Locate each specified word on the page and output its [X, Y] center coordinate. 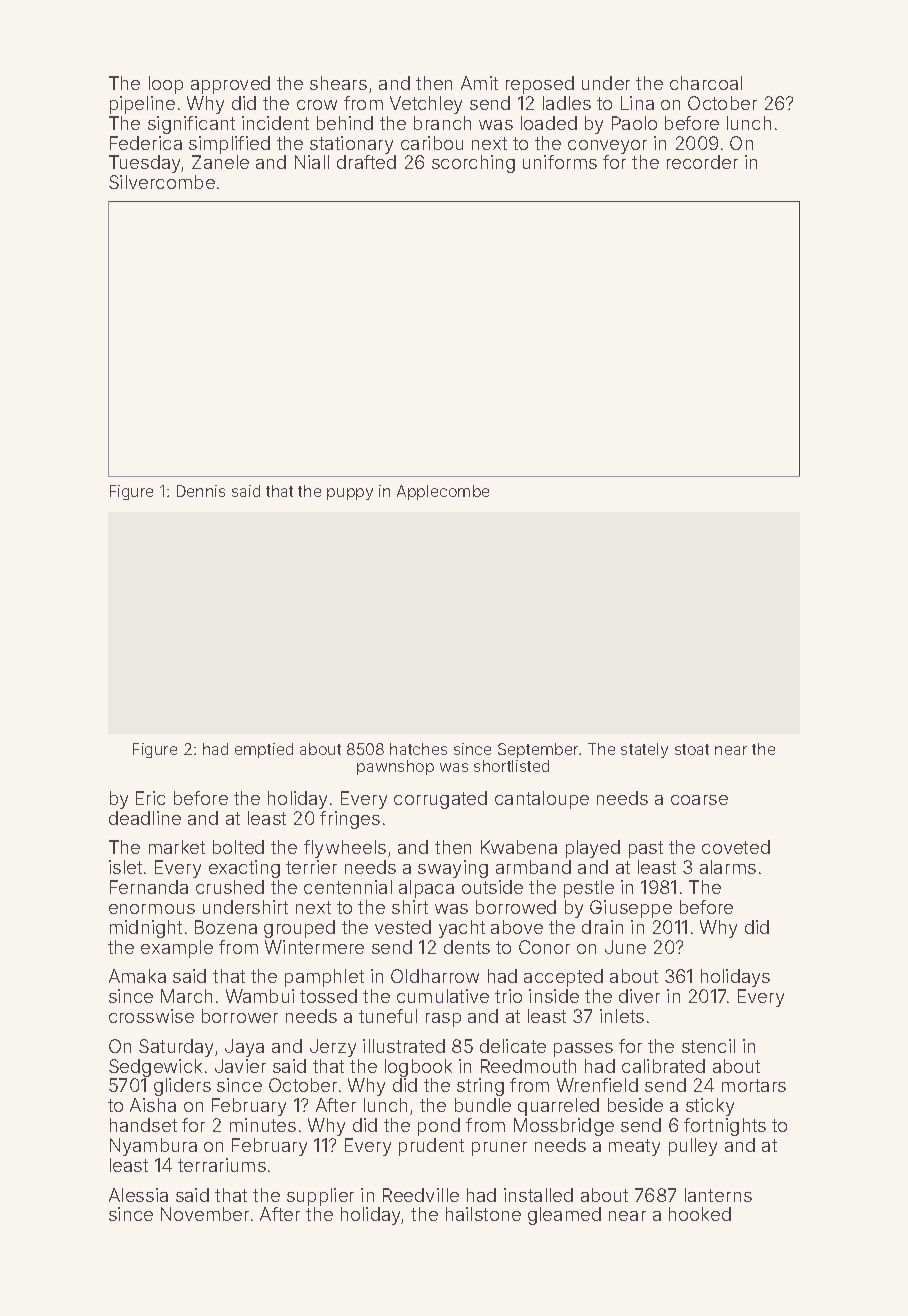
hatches [418, 749]
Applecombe [443, 492]
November [205, 1214]
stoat [692, 749]
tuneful [388, 1016]
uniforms [560, 162]
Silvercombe [162, 182]
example [177, 949]
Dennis [201, 491]
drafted [366, 162]
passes [583, 1050]
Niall [312, 162]
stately [644, 750]
